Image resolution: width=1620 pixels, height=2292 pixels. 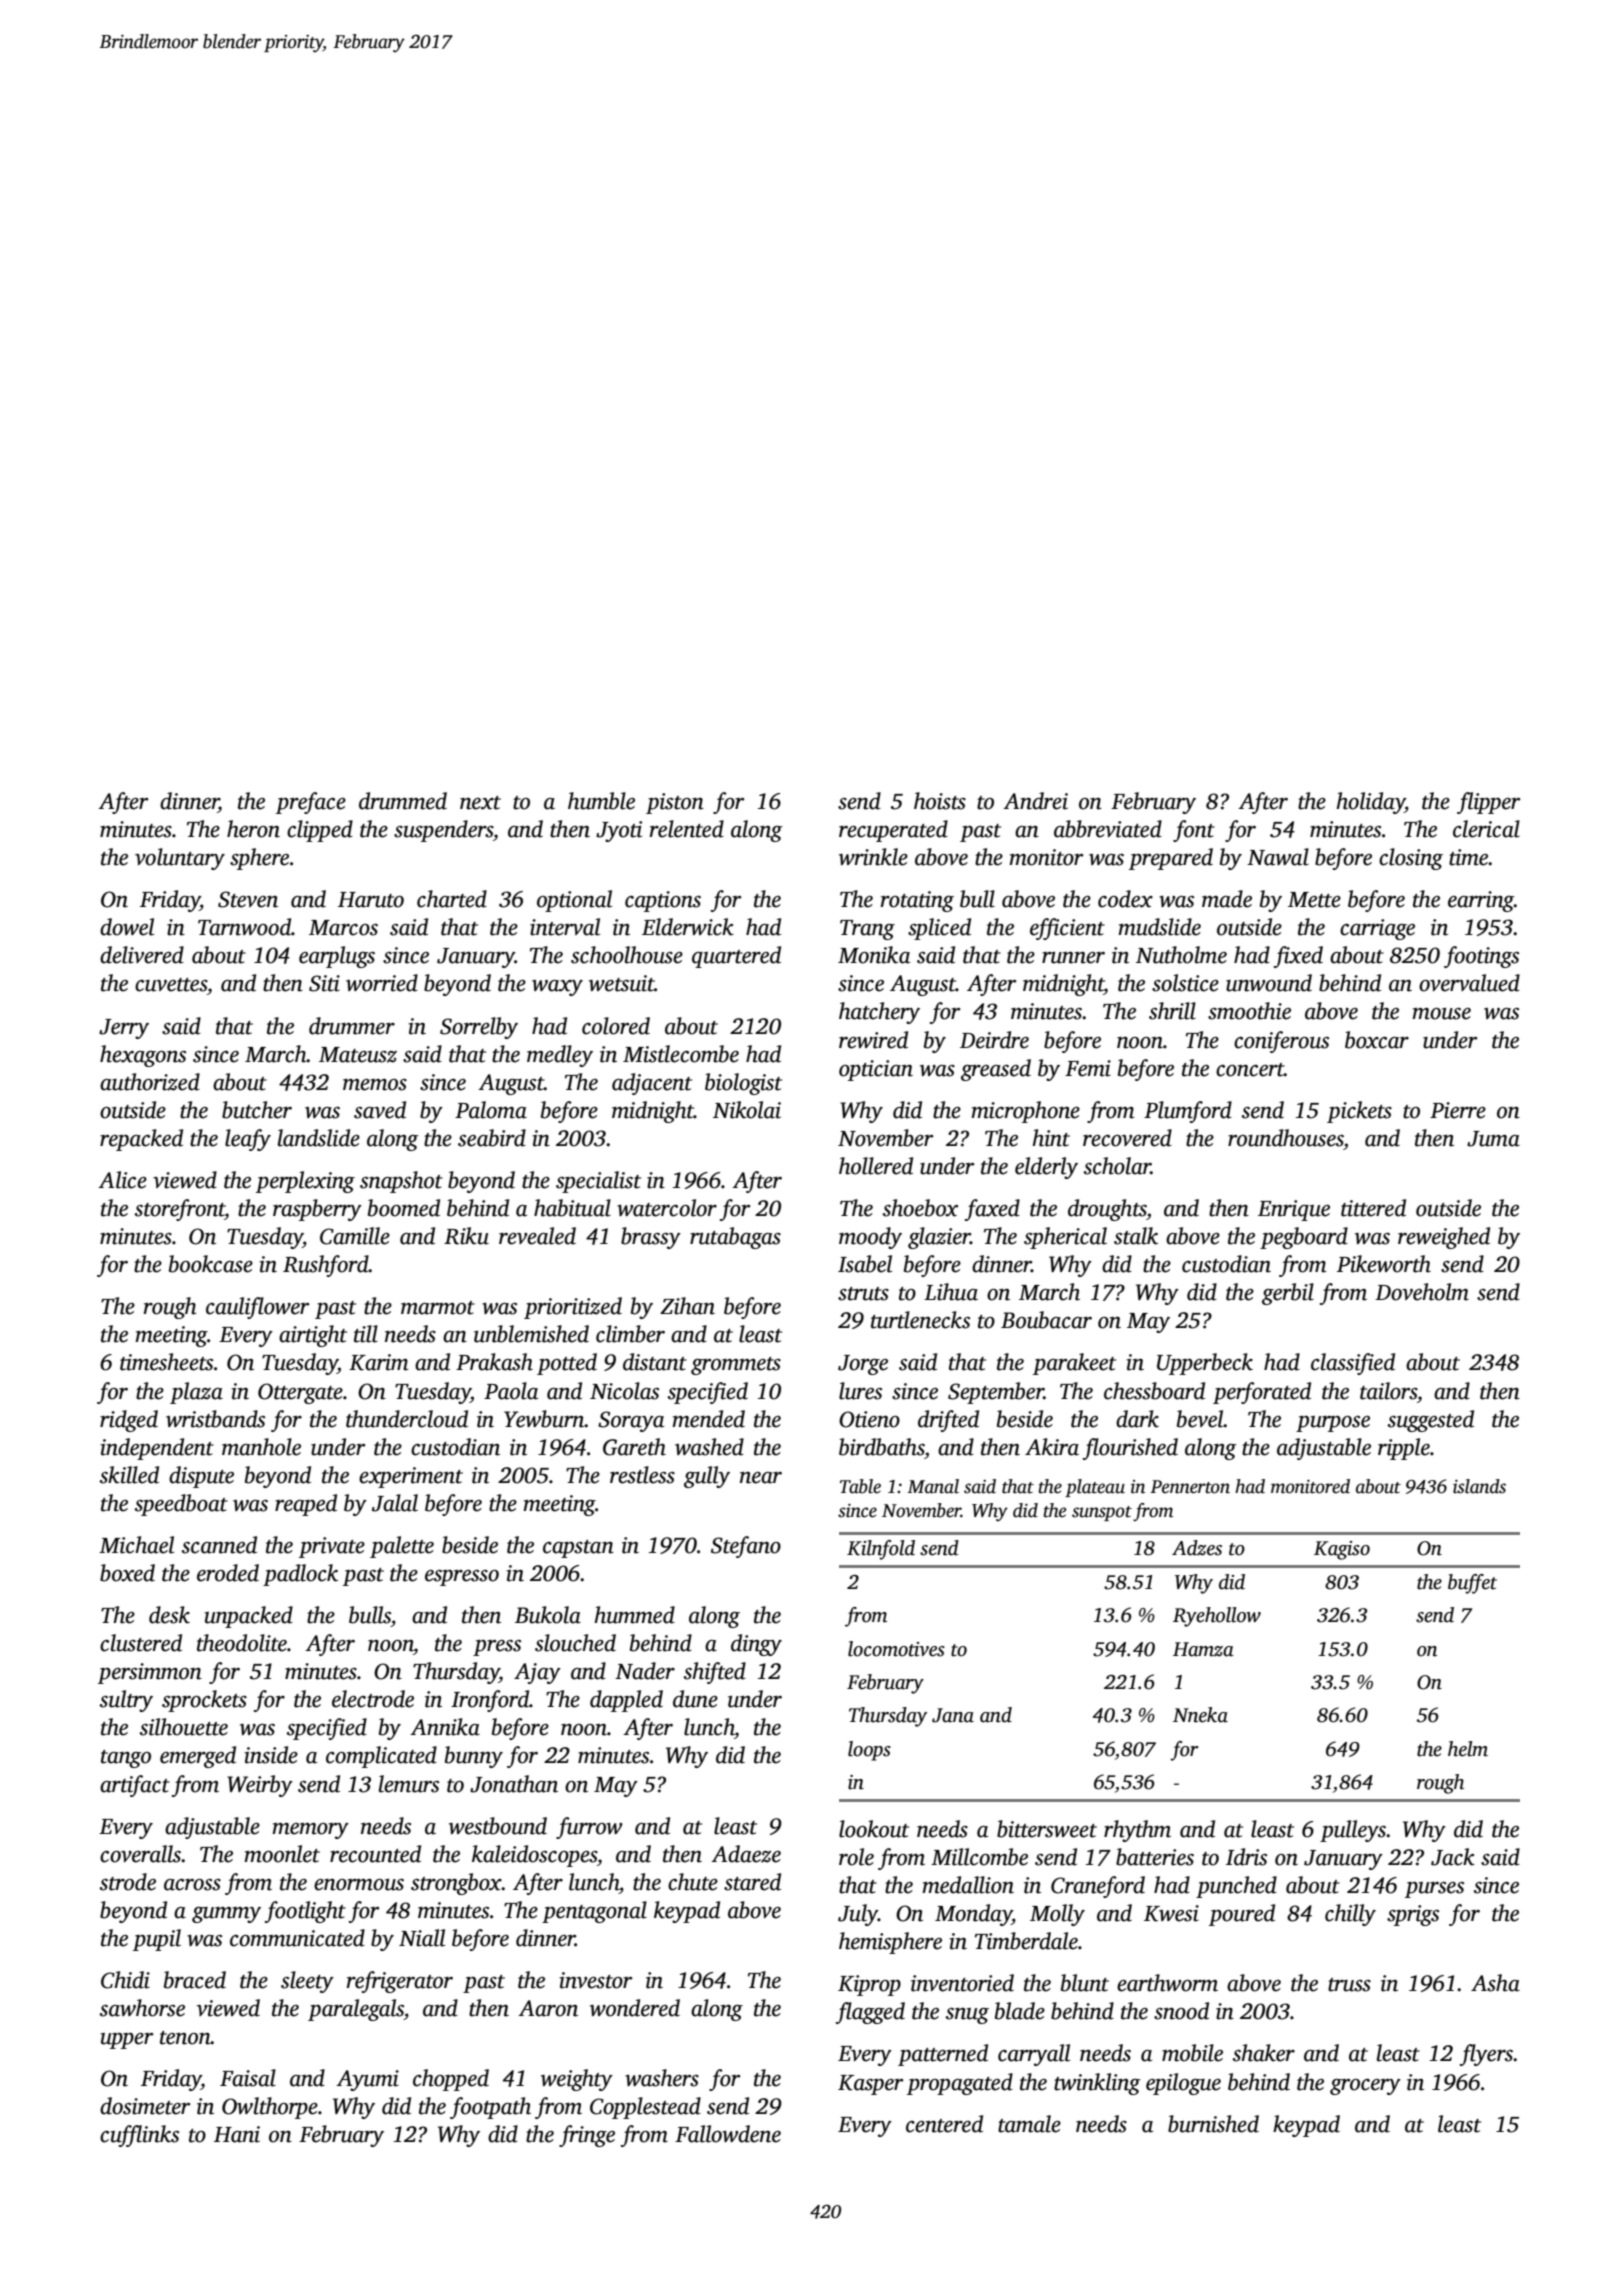 What do you see at coordinates (1281, 1042) in the screenshot?
I see `coniferous` at bounding box center [1281, 1042].
